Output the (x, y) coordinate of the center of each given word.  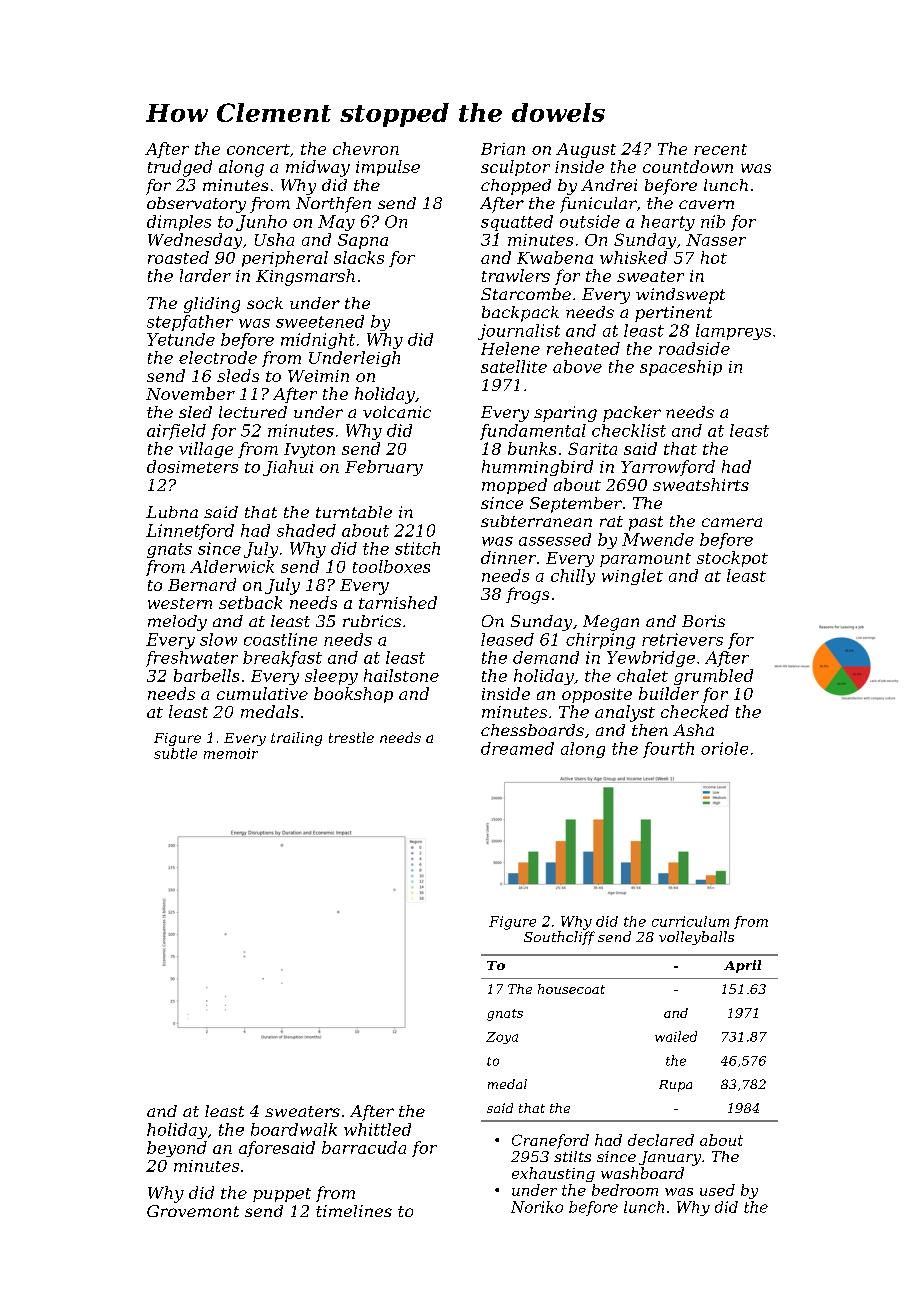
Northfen (333, 205)
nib (713, 221)
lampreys (733, 332)
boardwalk (294, 1129)
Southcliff (559, 938)
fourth (668, 750)
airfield (176, 432)
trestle (351, 737)
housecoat (571, 989)
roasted (178, 257)
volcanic (397, 412)
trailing (296, 739)
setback (250, 602)
